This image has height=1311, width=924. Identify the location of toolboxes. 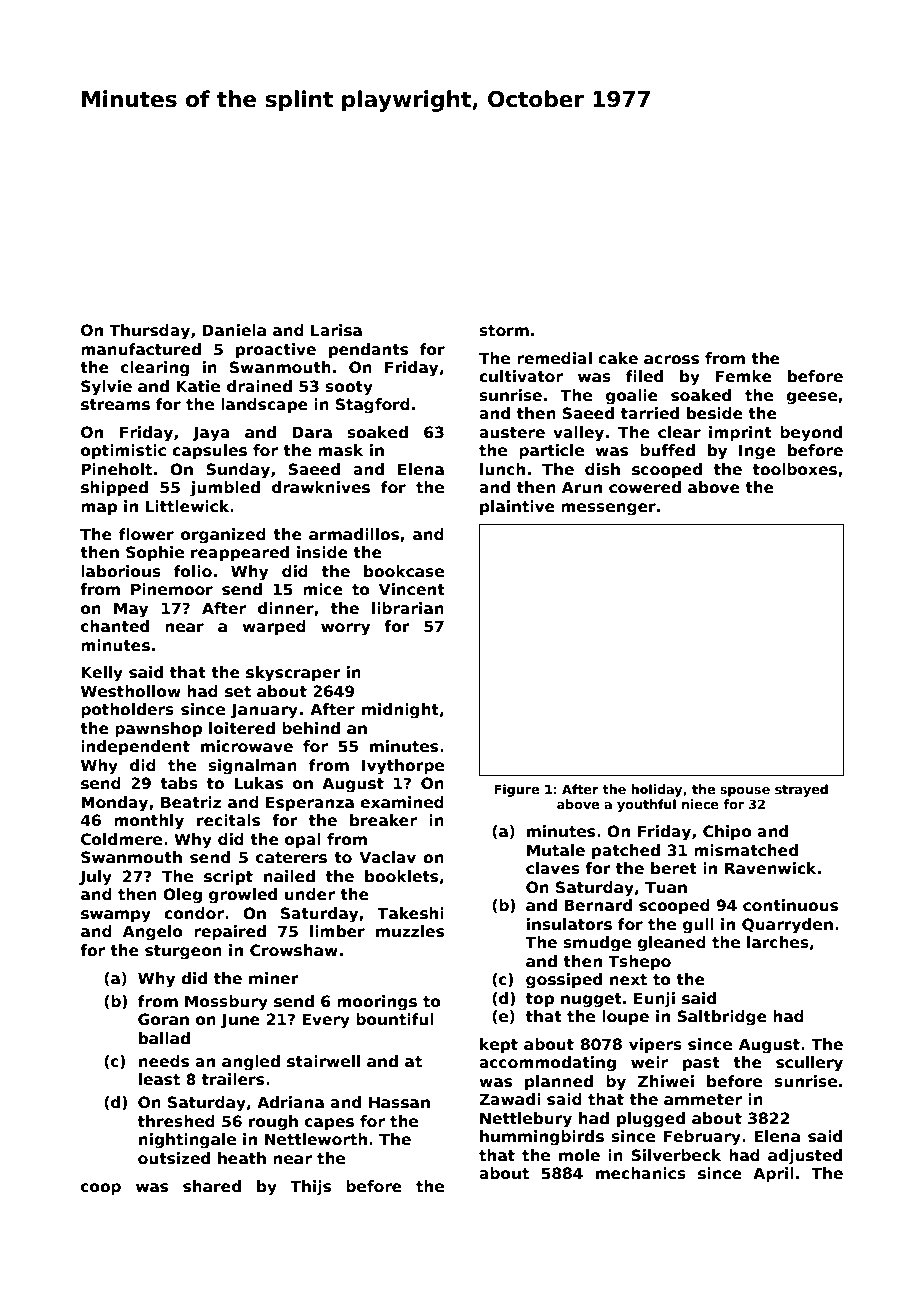
(795, 469).
